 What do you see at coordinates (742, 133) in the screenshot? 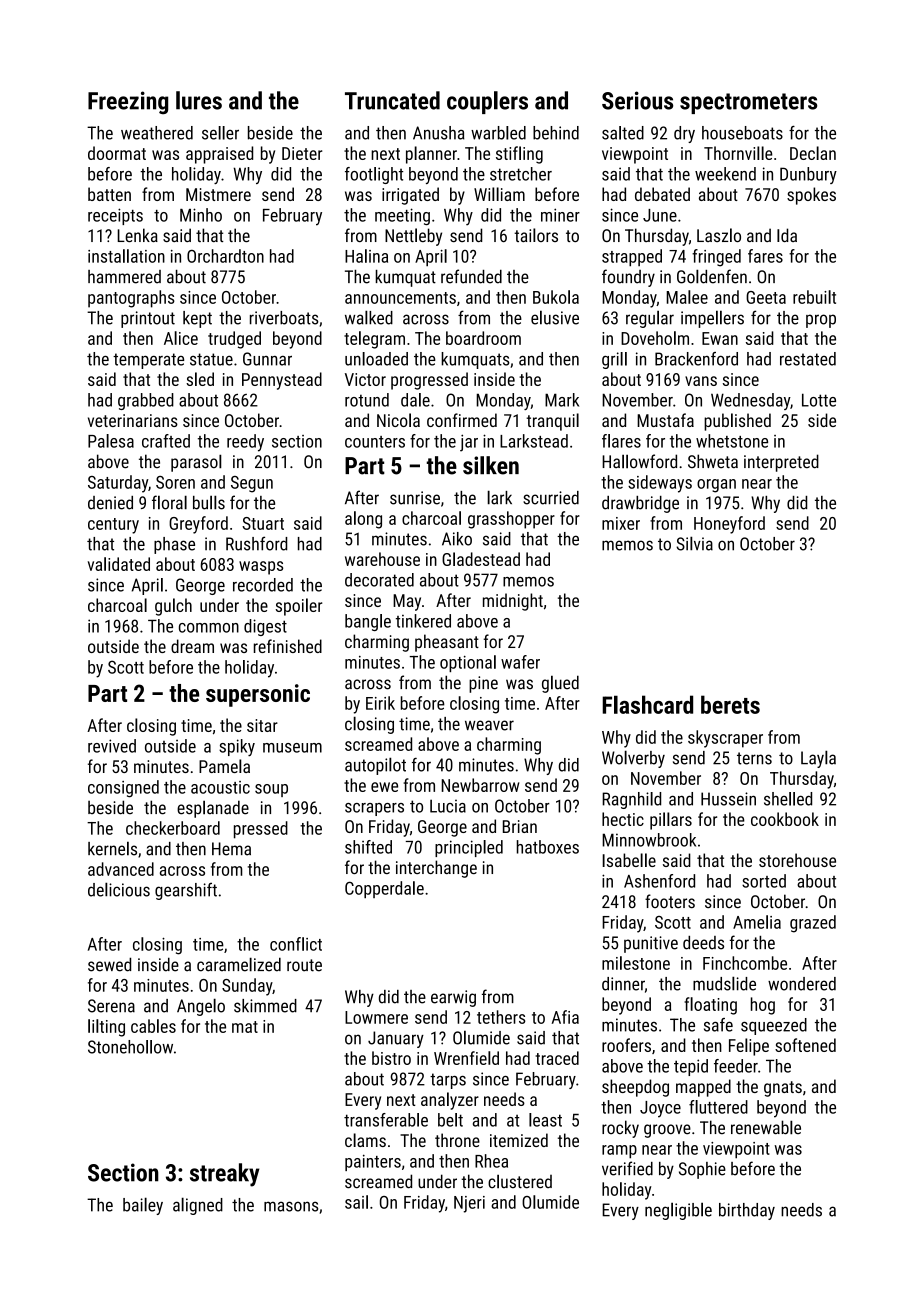
I see `houseboats` at bounding box center [742, 133].
